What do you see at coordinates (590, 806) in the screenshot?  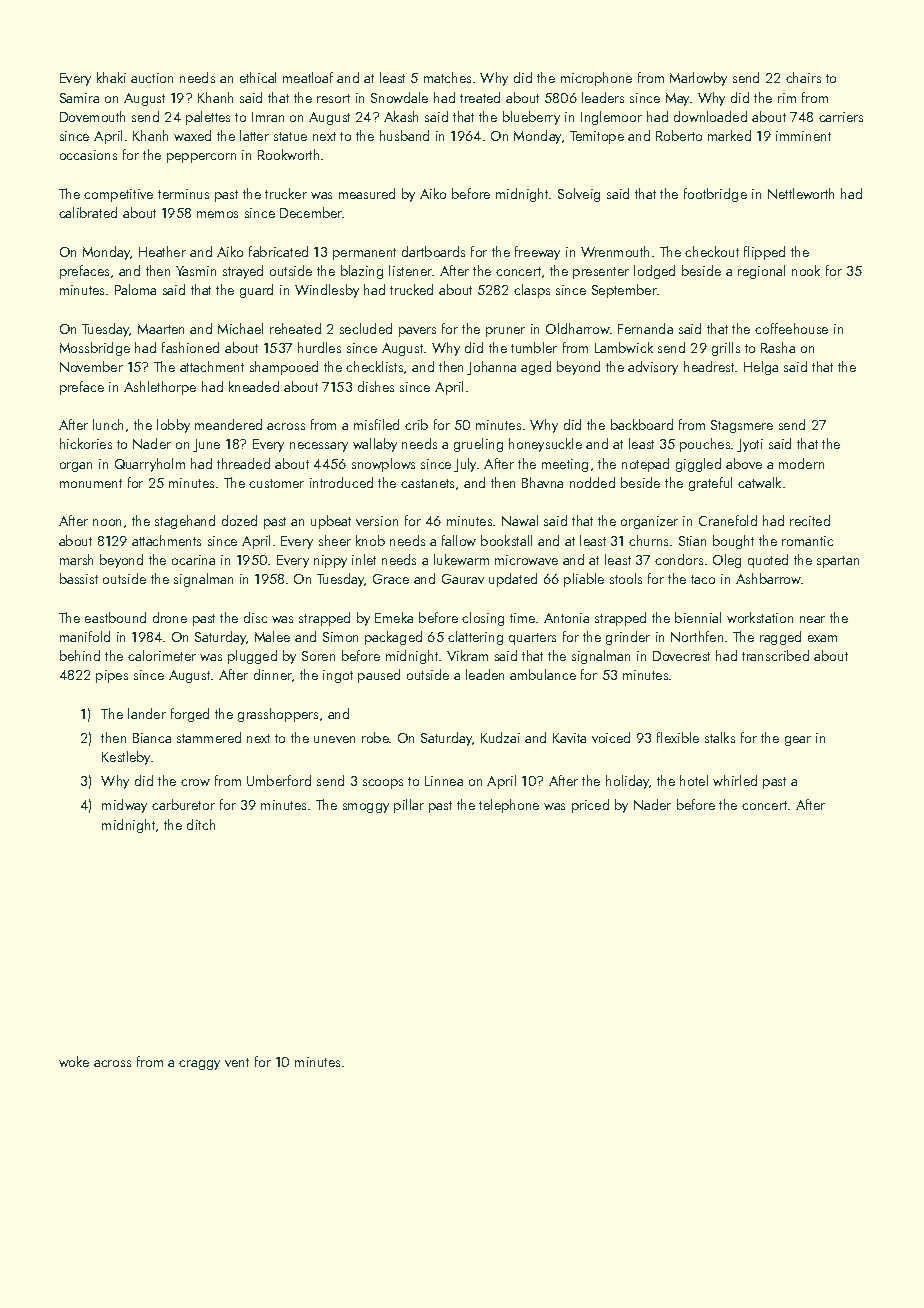 I see `priced` at bounding box center [590, 806].
